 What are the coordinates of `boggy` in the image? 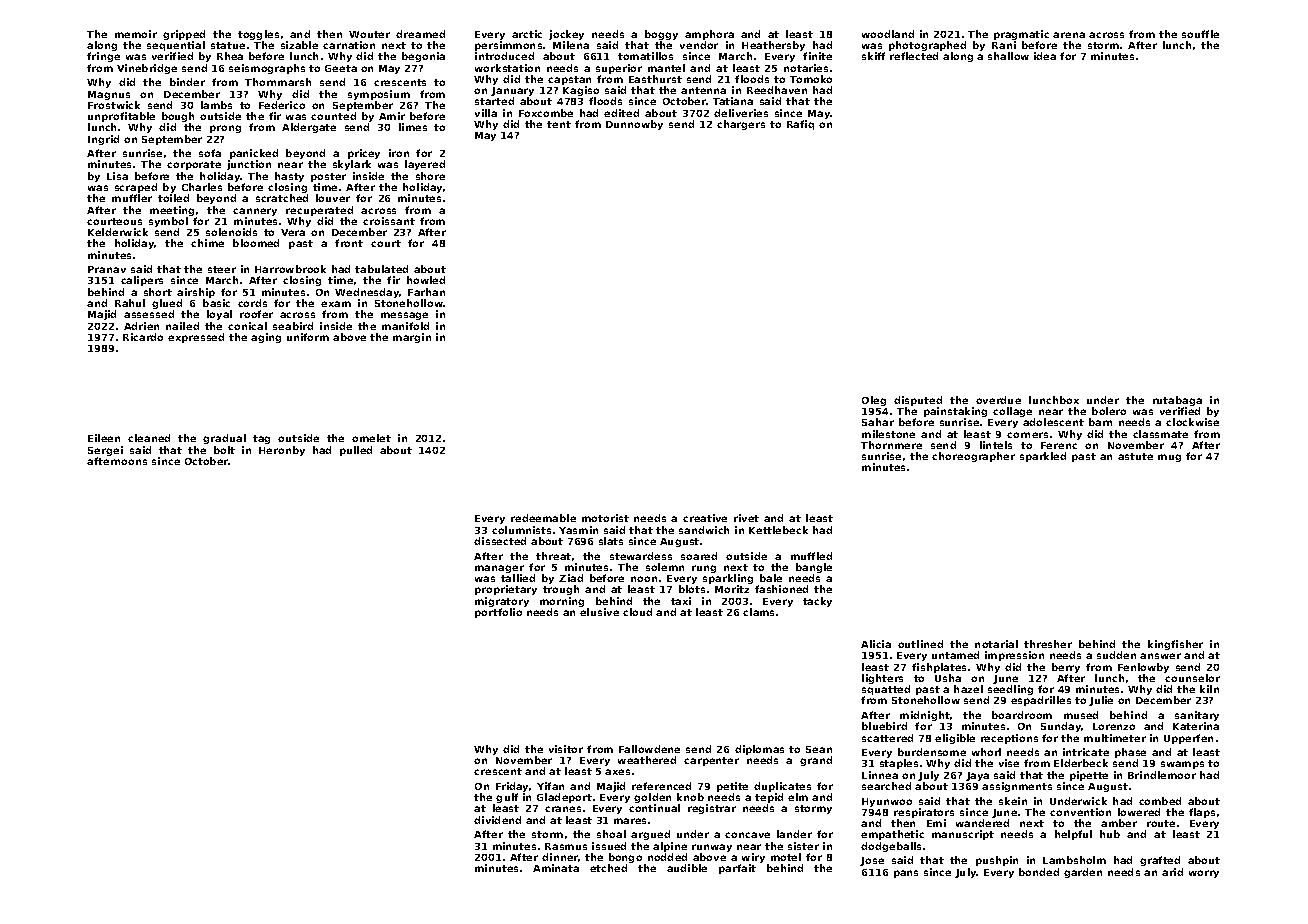 It's located at (661, 35).
